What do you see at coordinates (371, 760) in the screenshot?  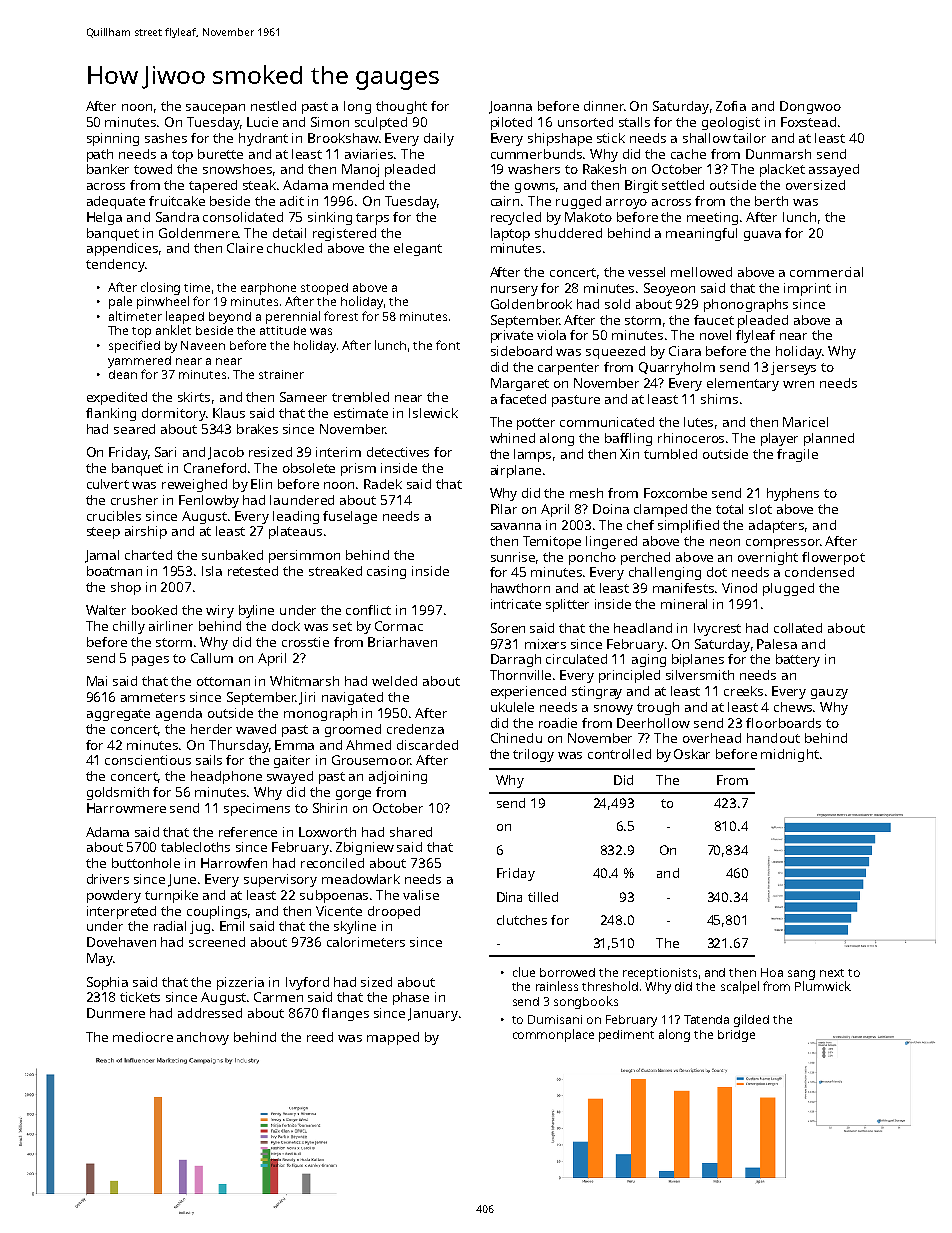 I see `Grousemoor` at bounding box center [371, 760].
